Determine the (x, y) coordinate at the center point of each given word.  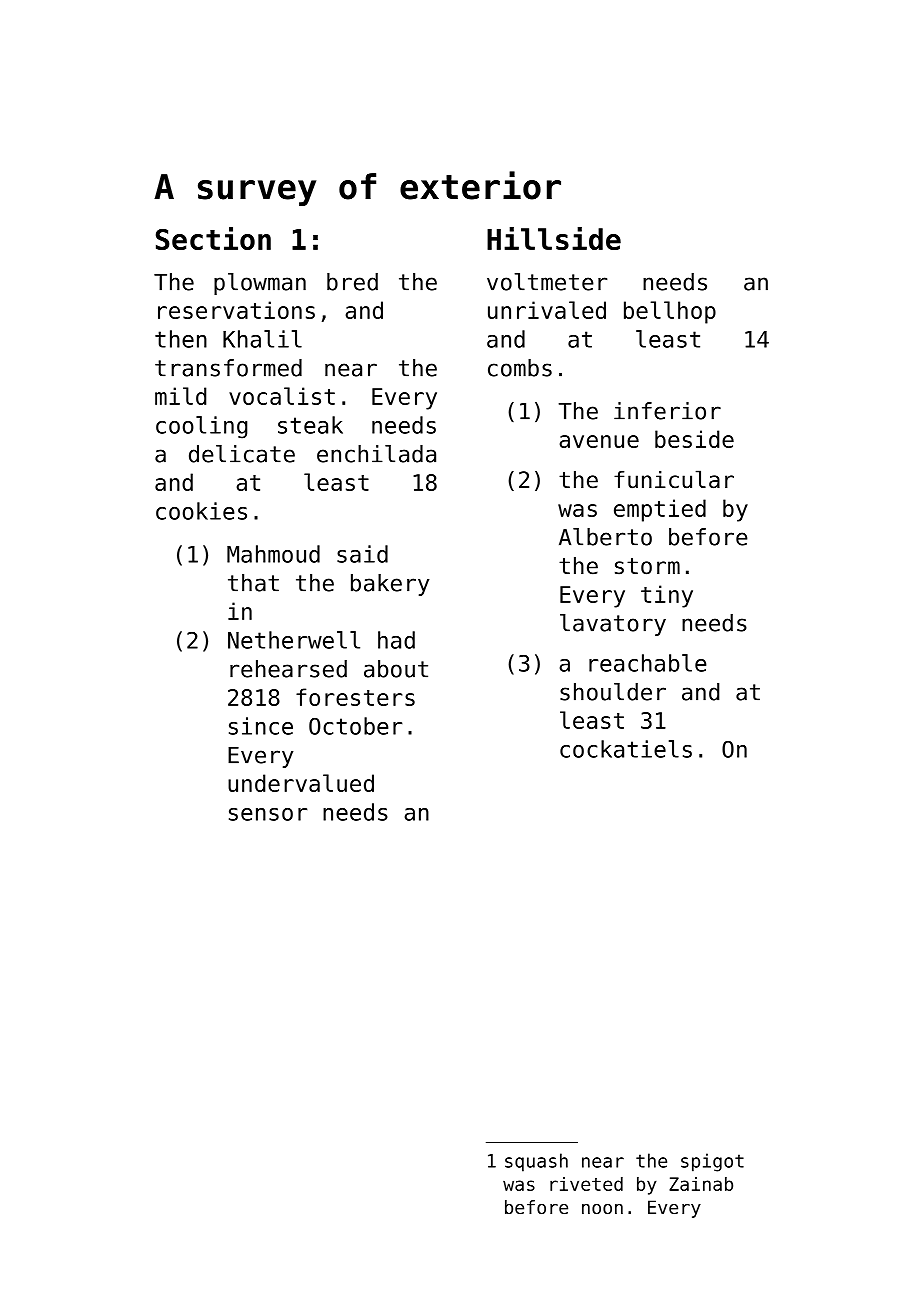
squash (536, 1162)
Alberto (605, 537)
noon (602, 1209)
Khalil (262, 339)
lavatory (613, 625)
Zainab (701, 1184)
